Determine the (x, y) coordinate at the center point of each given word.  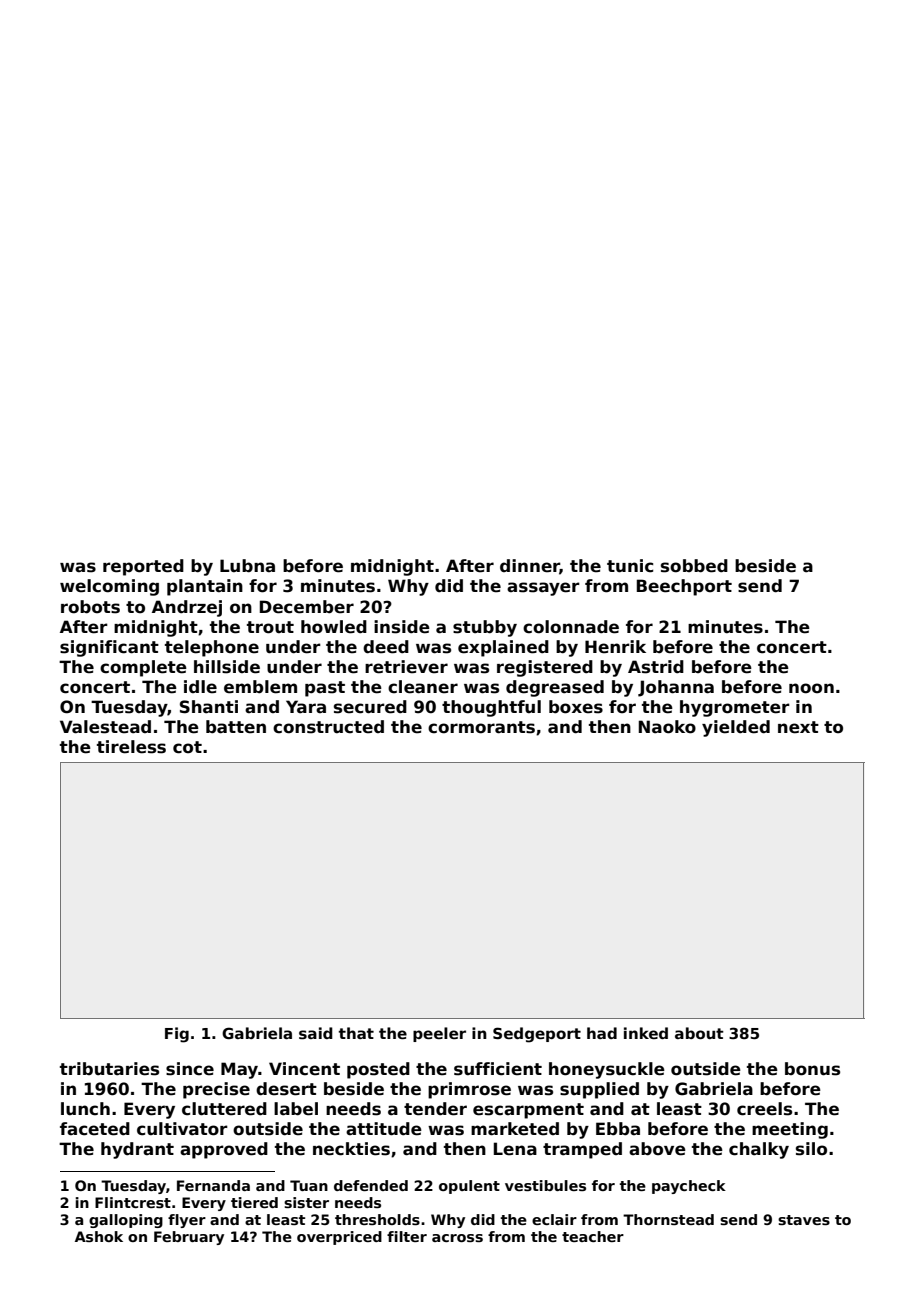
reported (143, 567)
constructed (328, 727)
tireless (131, 747)
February (189, 1238)
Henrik (615, 647)
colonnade (571, 627)
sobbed (694, 566)
